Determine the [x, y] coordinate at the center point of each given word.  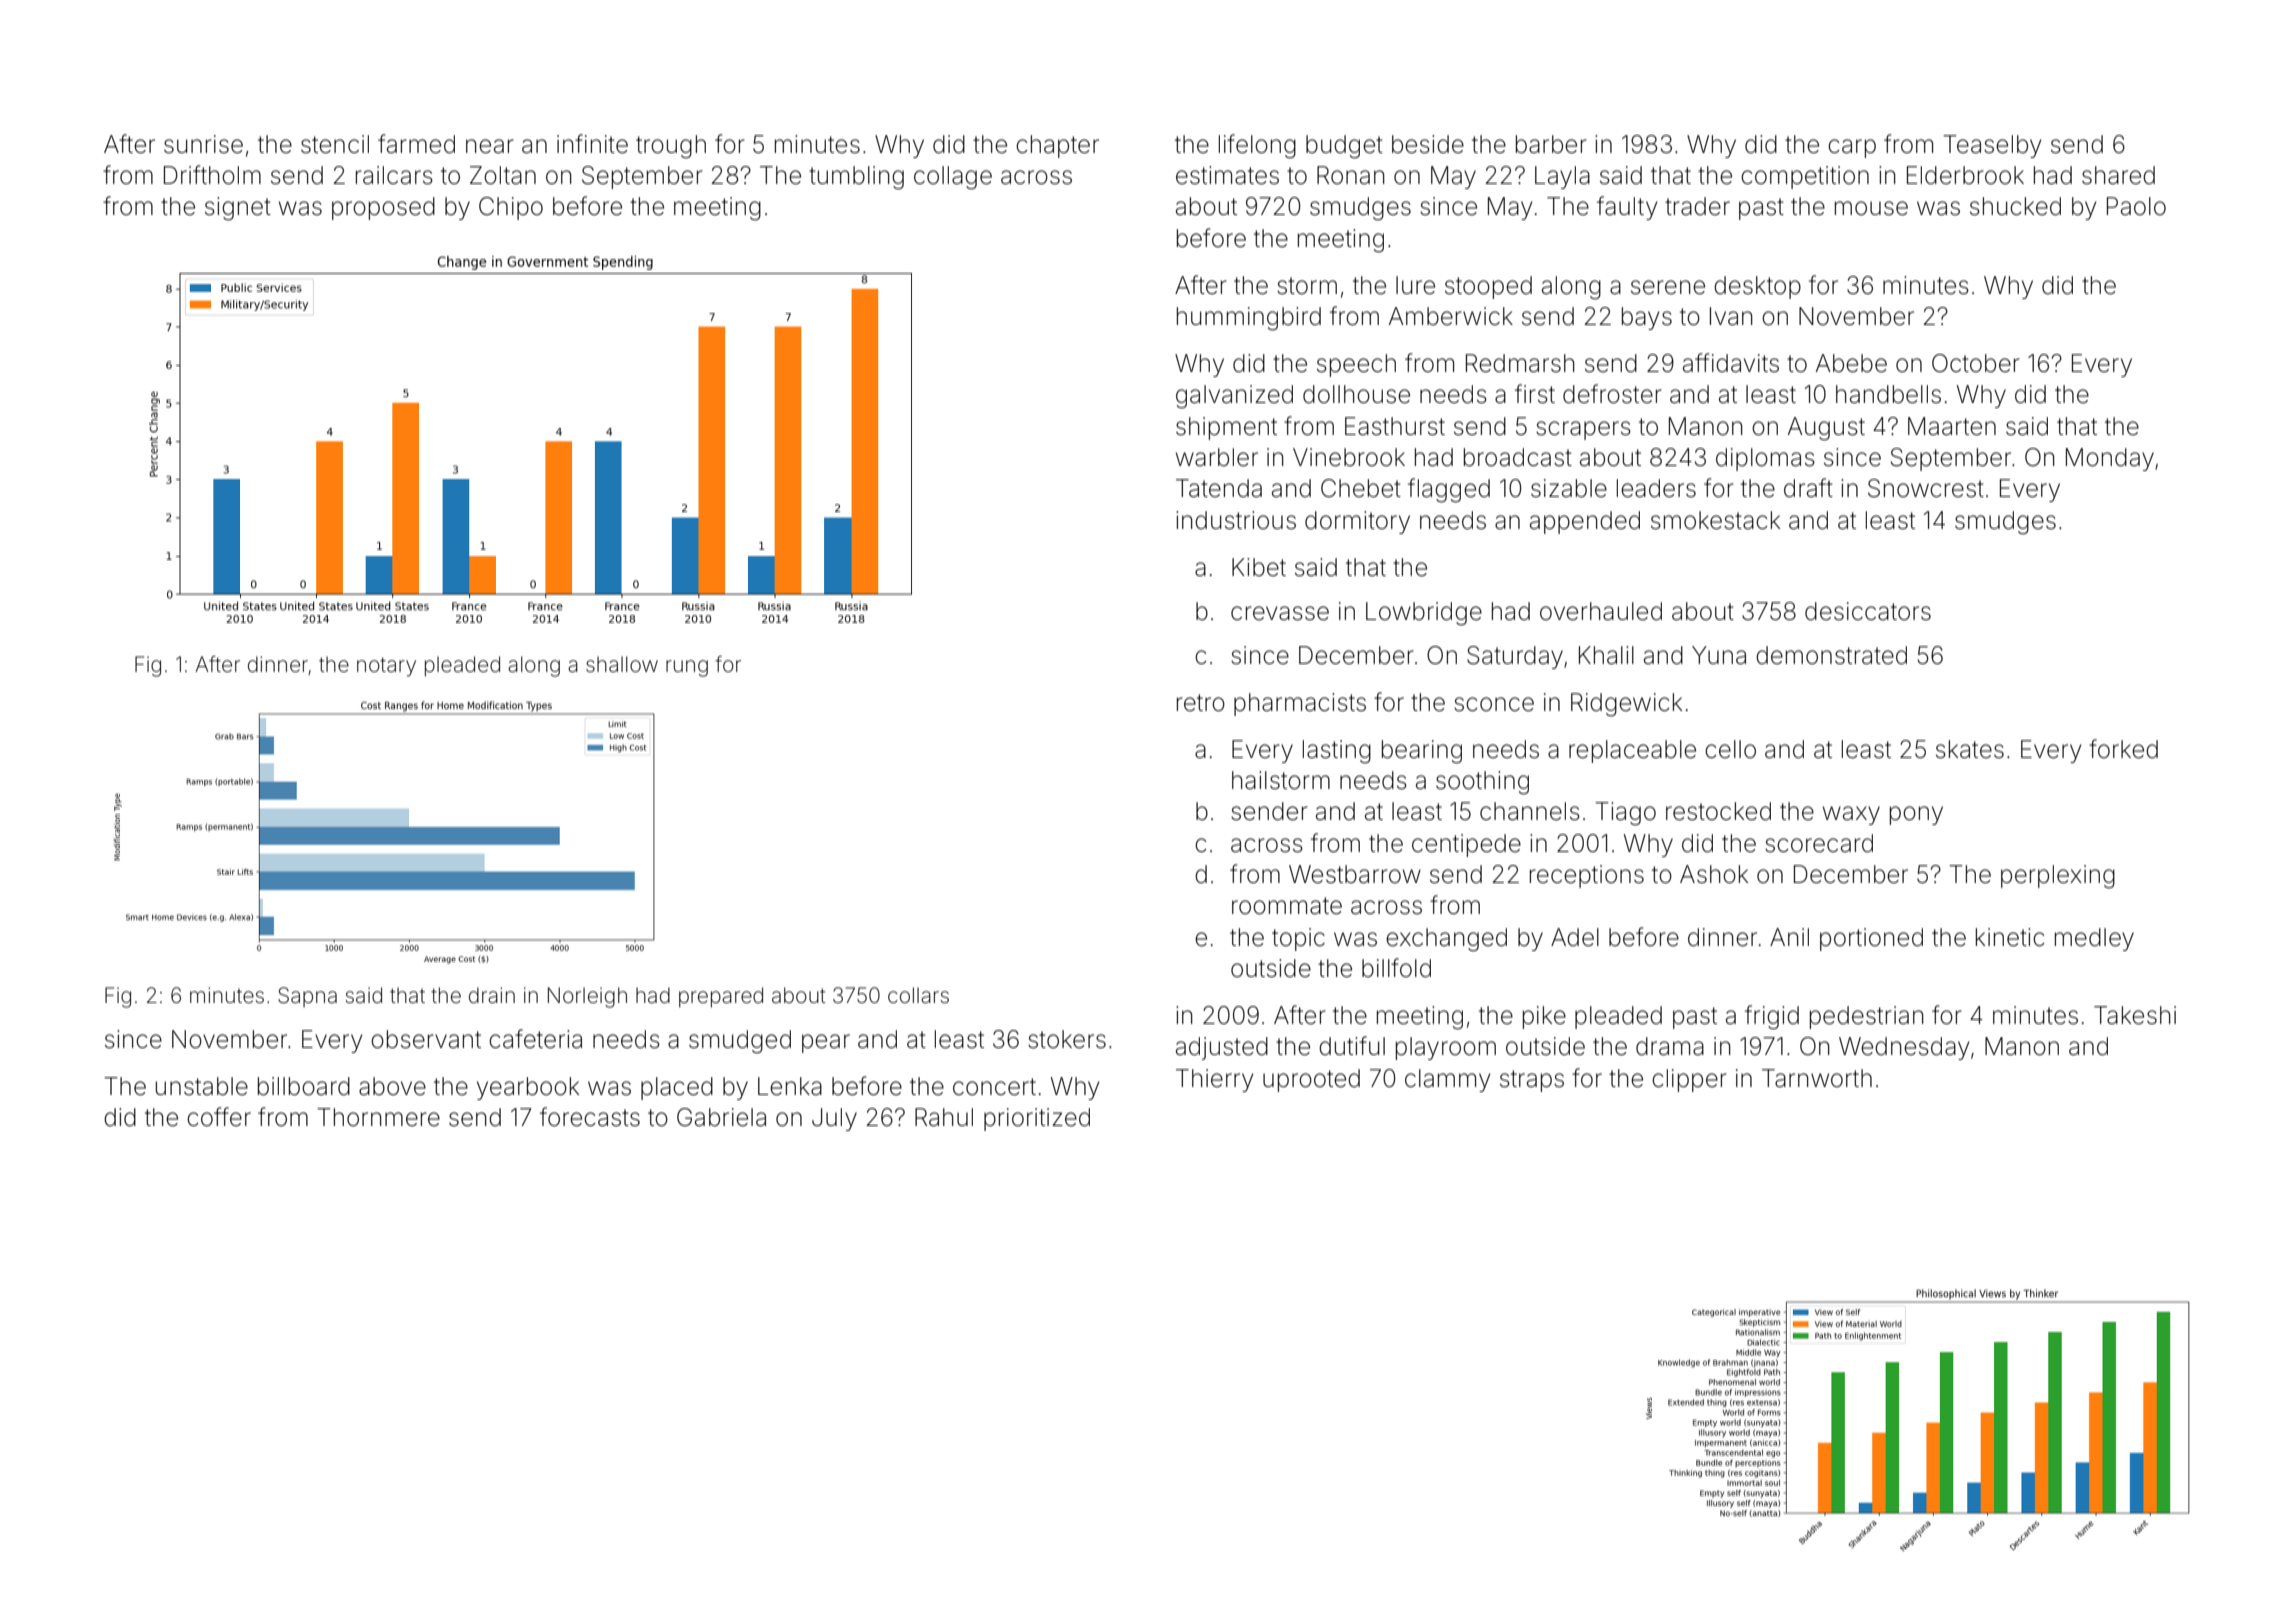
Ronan [1351, 175]
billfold [1396, 968]
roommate [1287, 906]
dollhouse [1356, 394]
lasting [1337, 752]
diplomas [1765, 459]
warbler [1217, 457]
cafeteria [535, 1039]
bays [1647, 318]
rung [687, 668]
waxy [1851, 815]
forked [2123, 749]
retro [1201, 703]
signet [238, 209]
